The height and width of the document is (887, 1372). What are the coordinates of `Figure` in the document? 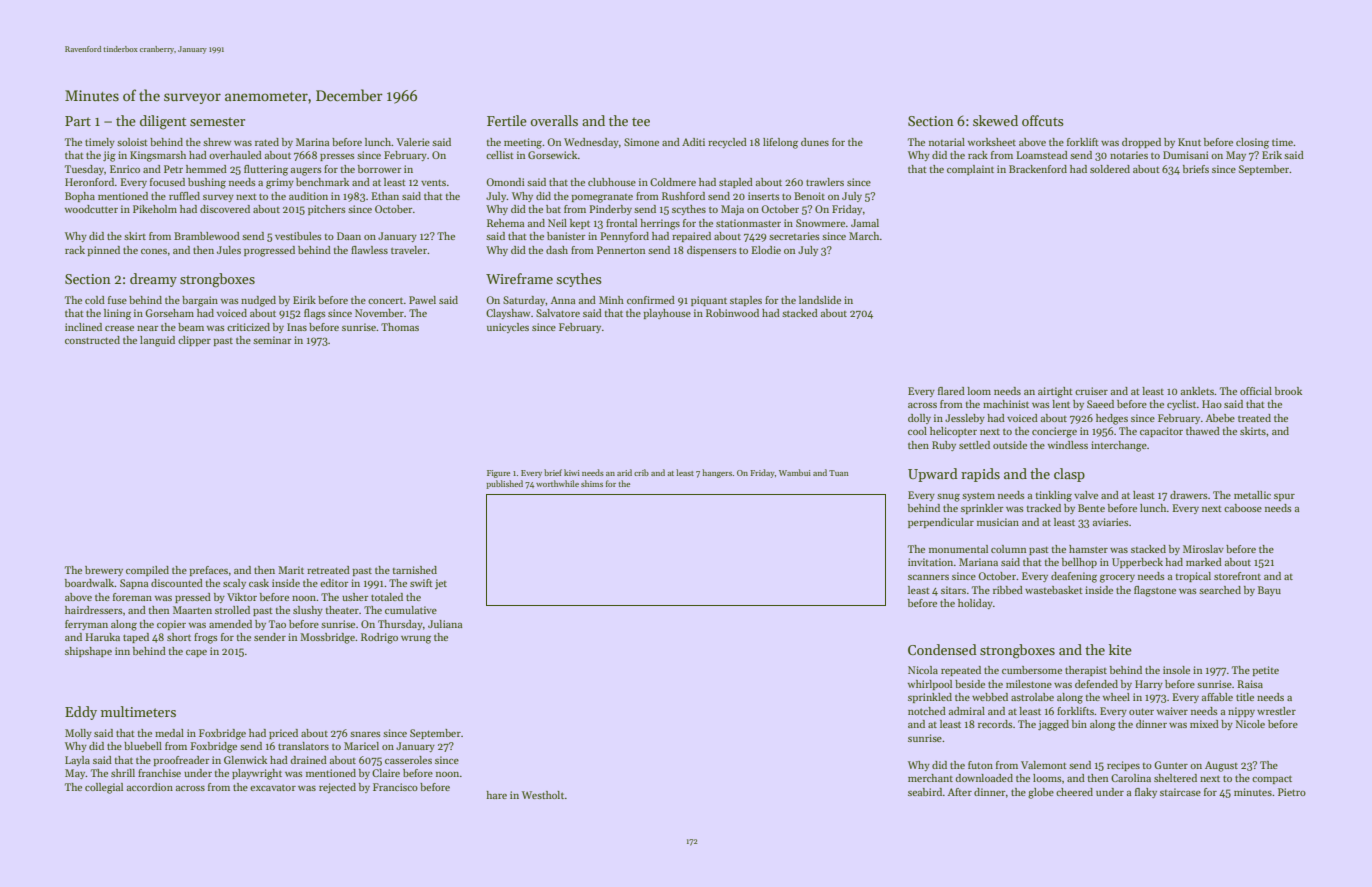 It's located at (498, 474).
